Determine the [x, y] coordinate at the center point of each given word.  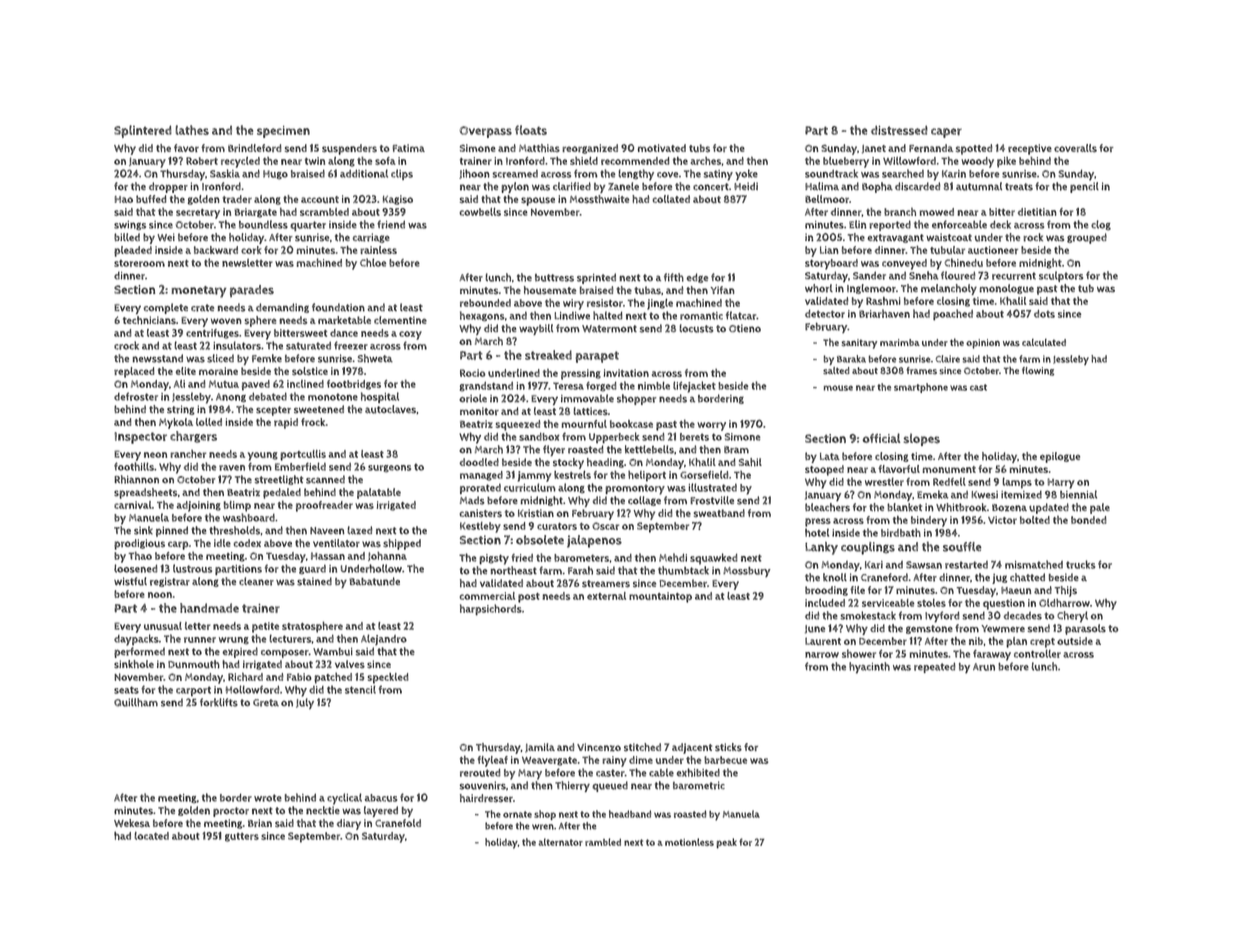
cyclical [344, 799]
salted [836, 371]
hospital [380, 397]
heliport [647, 476]
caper [946, 133]
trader [237, 199]
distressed [899, 130]
